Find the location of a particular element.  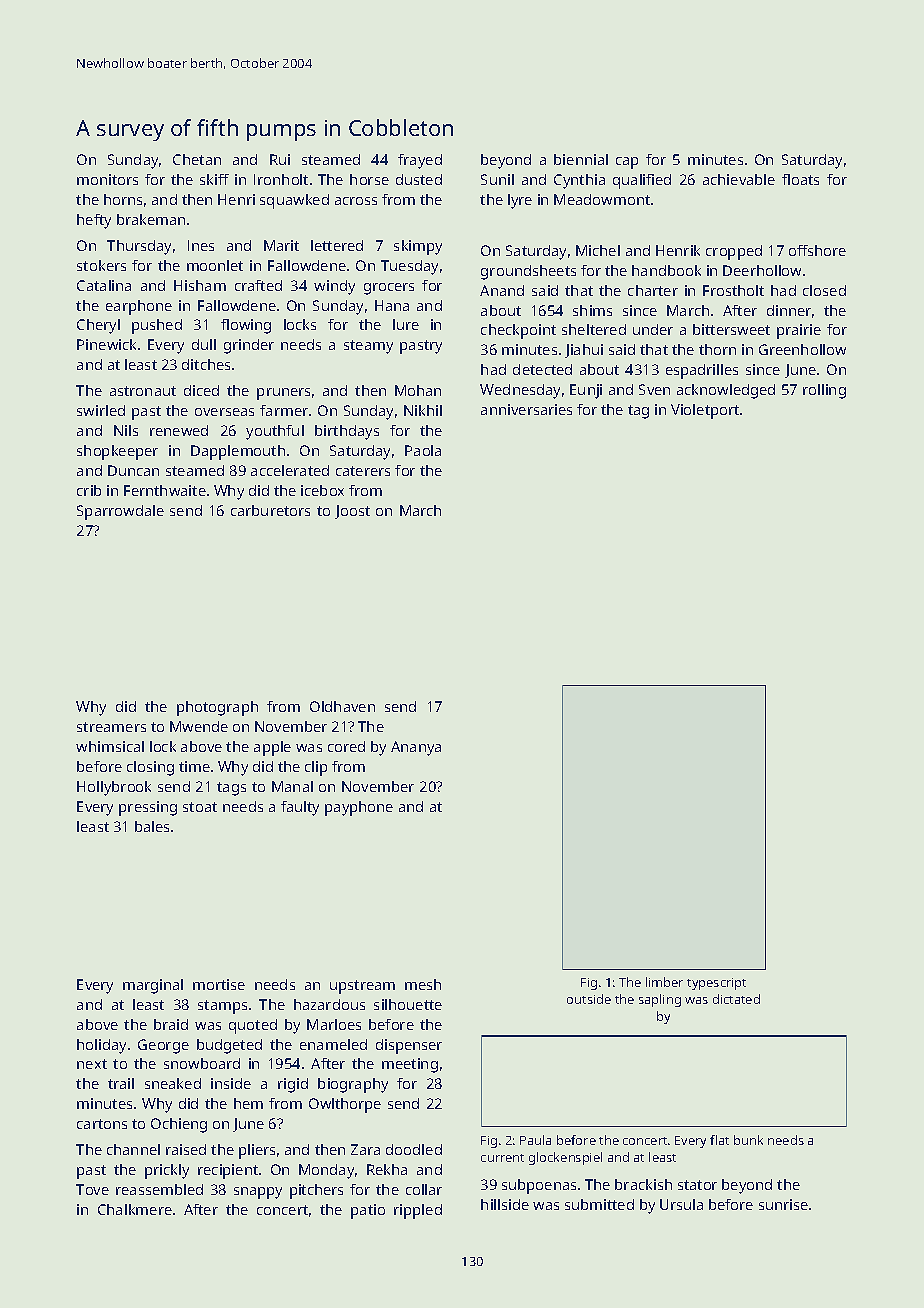

typescript is located at coordinates (716, 984).
